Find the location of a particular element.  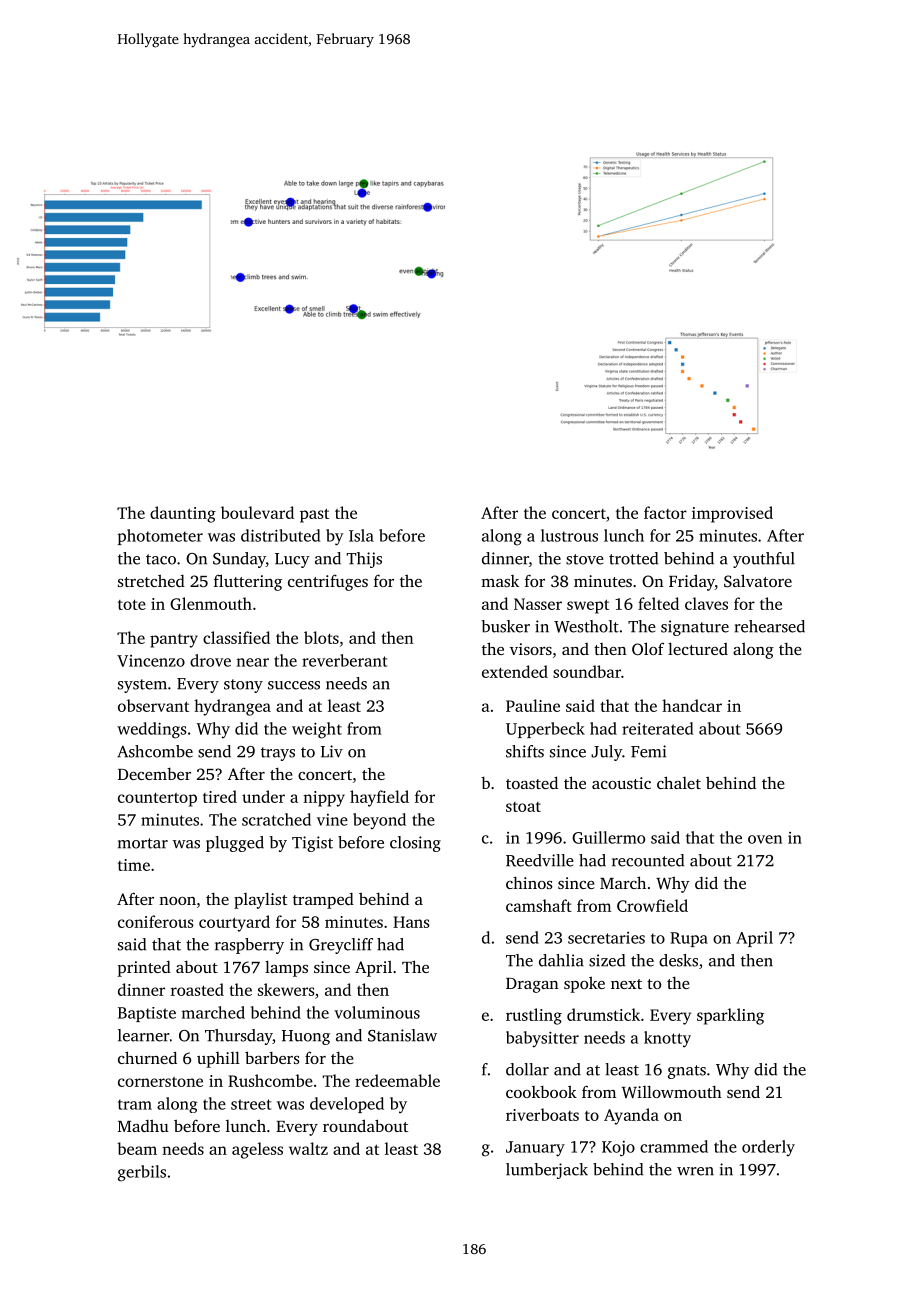

trotted is located at coordinates (633, 558).
